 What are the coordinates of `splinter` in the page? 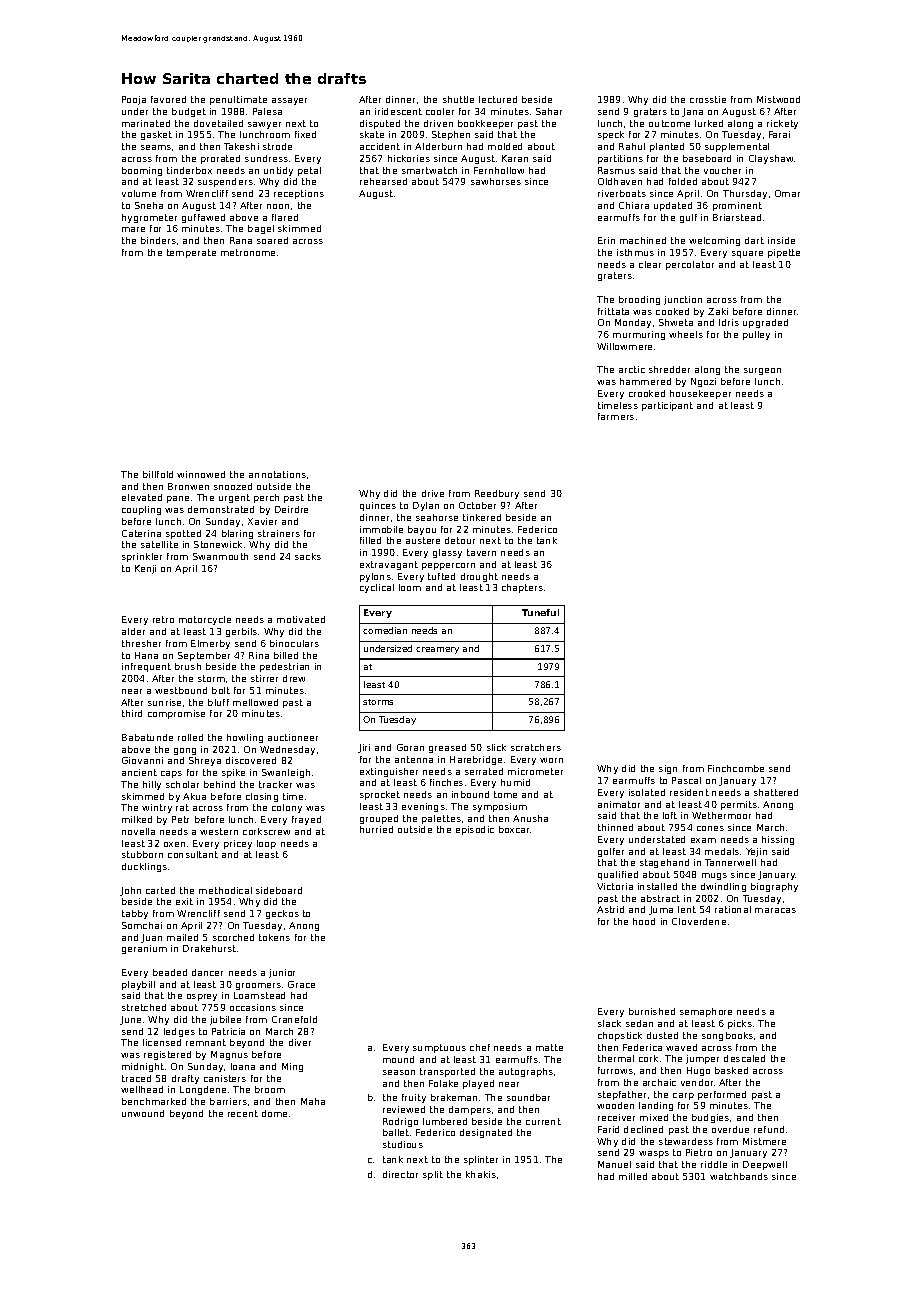 It's located at (481, 1160).
